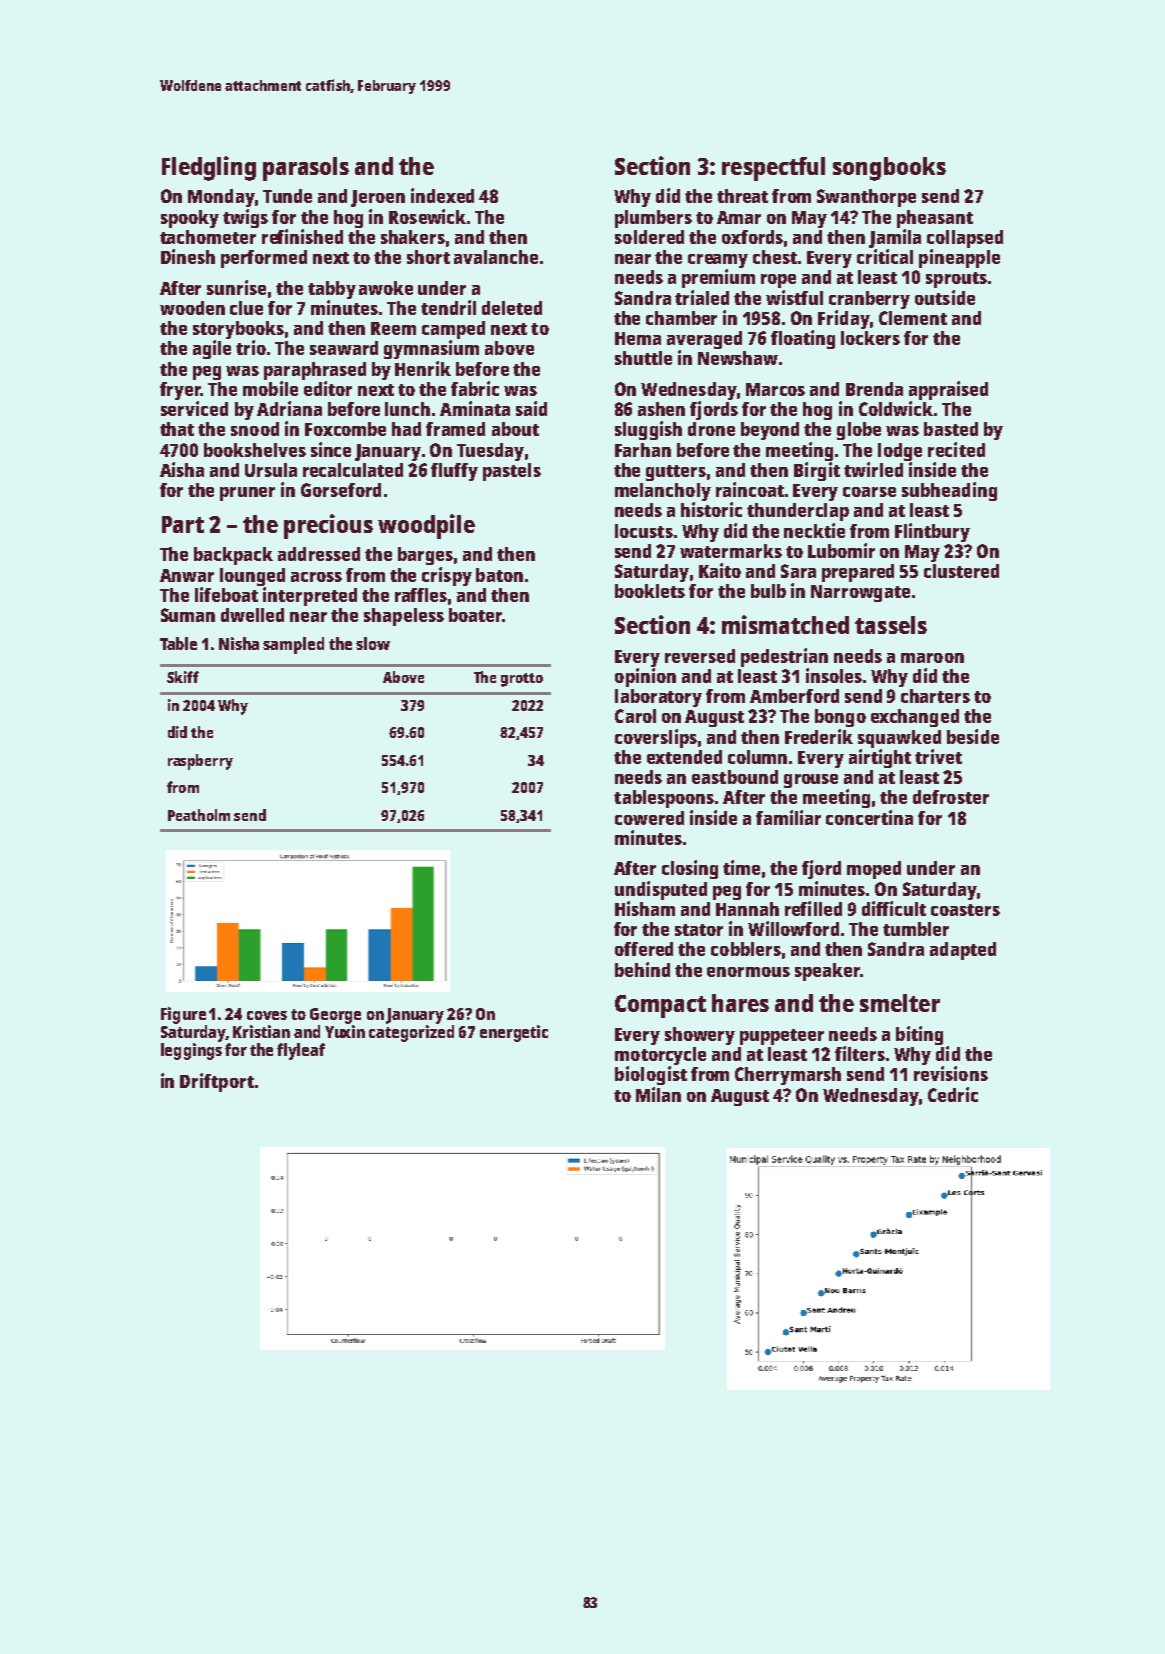 The image size is (1165, 1654). Describe the element at coordinates (889, 169) in the screenshot. I see `songbooks` at that location.
